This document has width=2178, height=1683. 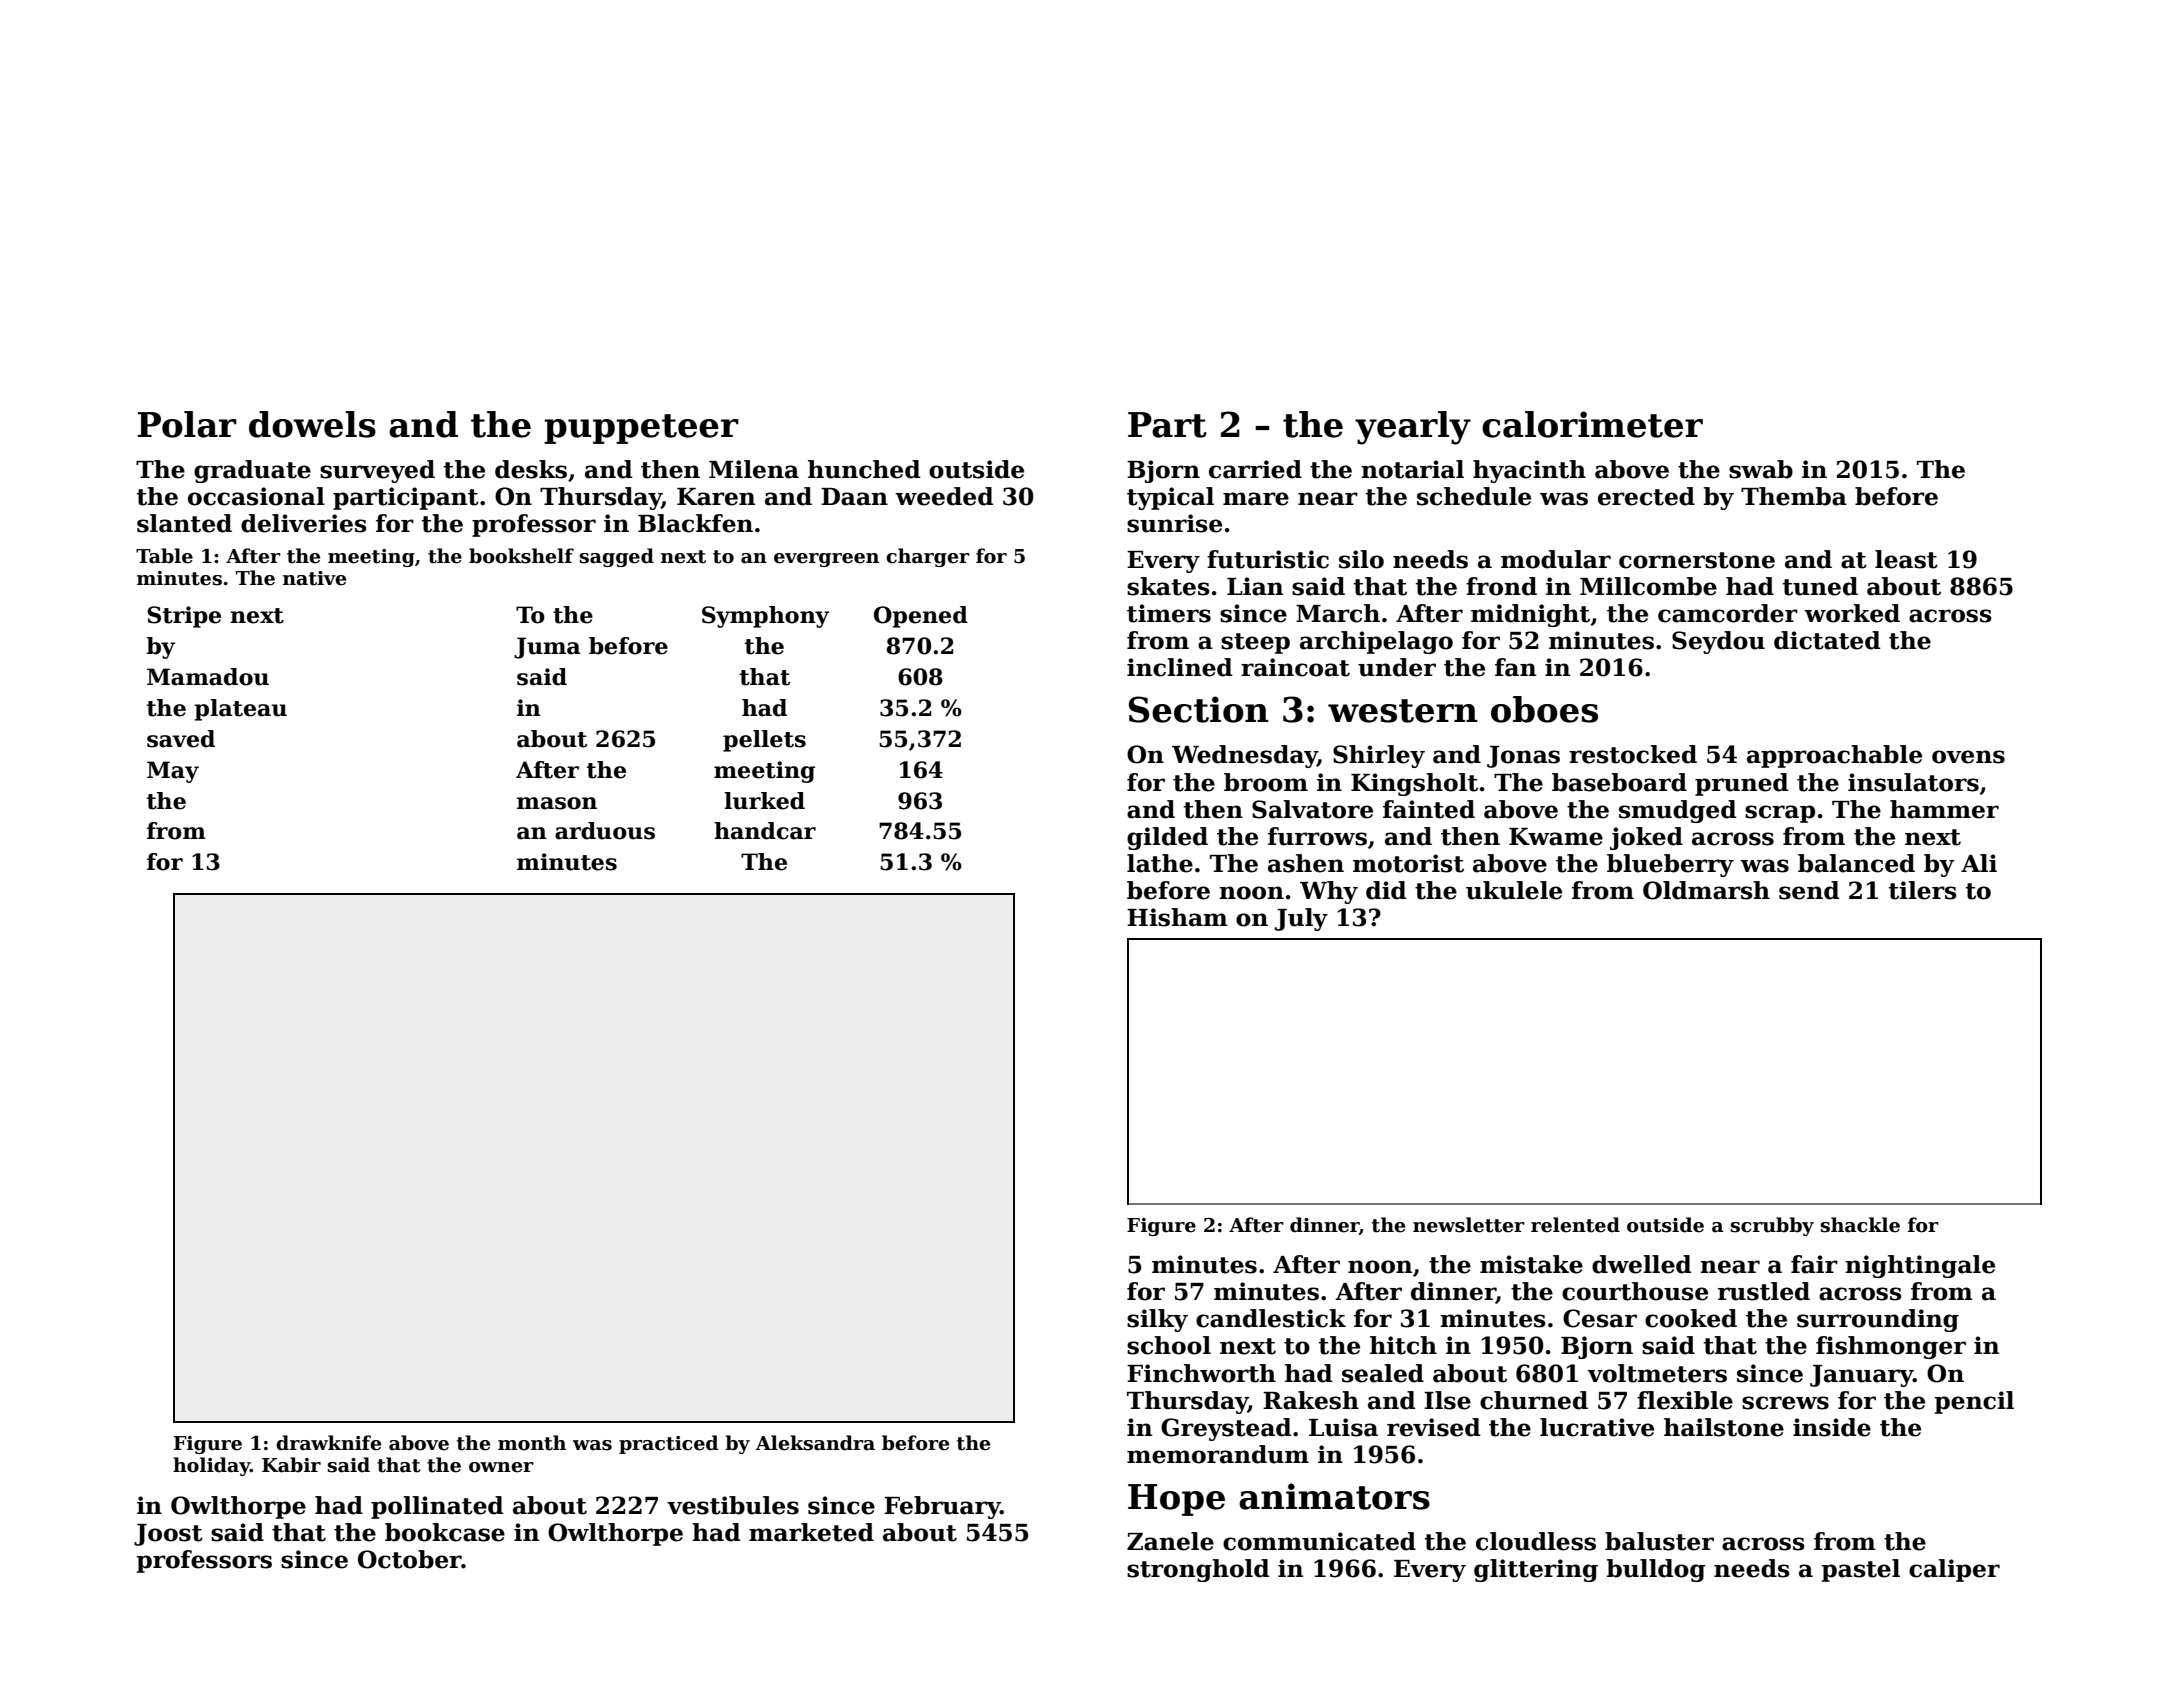 What do you see at coordinates (765, 831) in the document?
I see `handcar` at bounding box center [765, 831].
